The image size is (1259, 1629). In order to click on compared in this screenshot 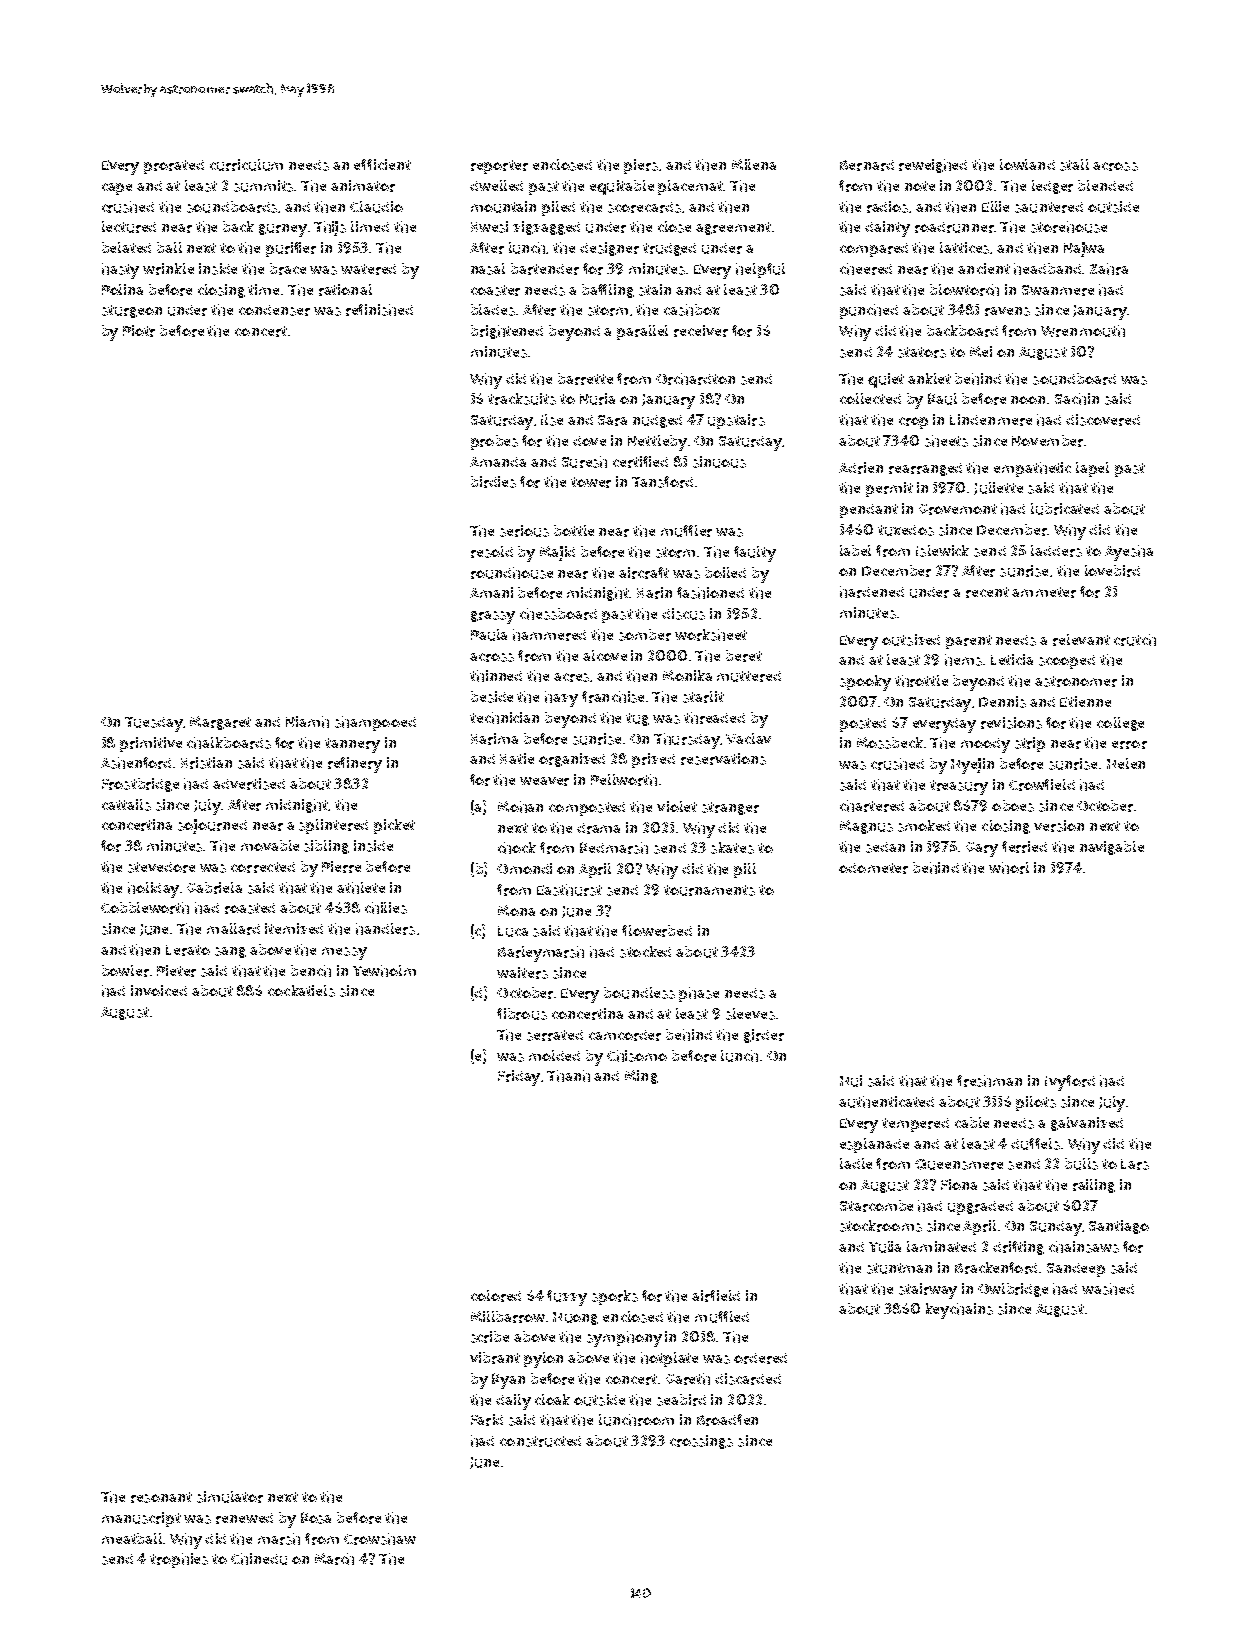, I will do `click(874, 250)`.
